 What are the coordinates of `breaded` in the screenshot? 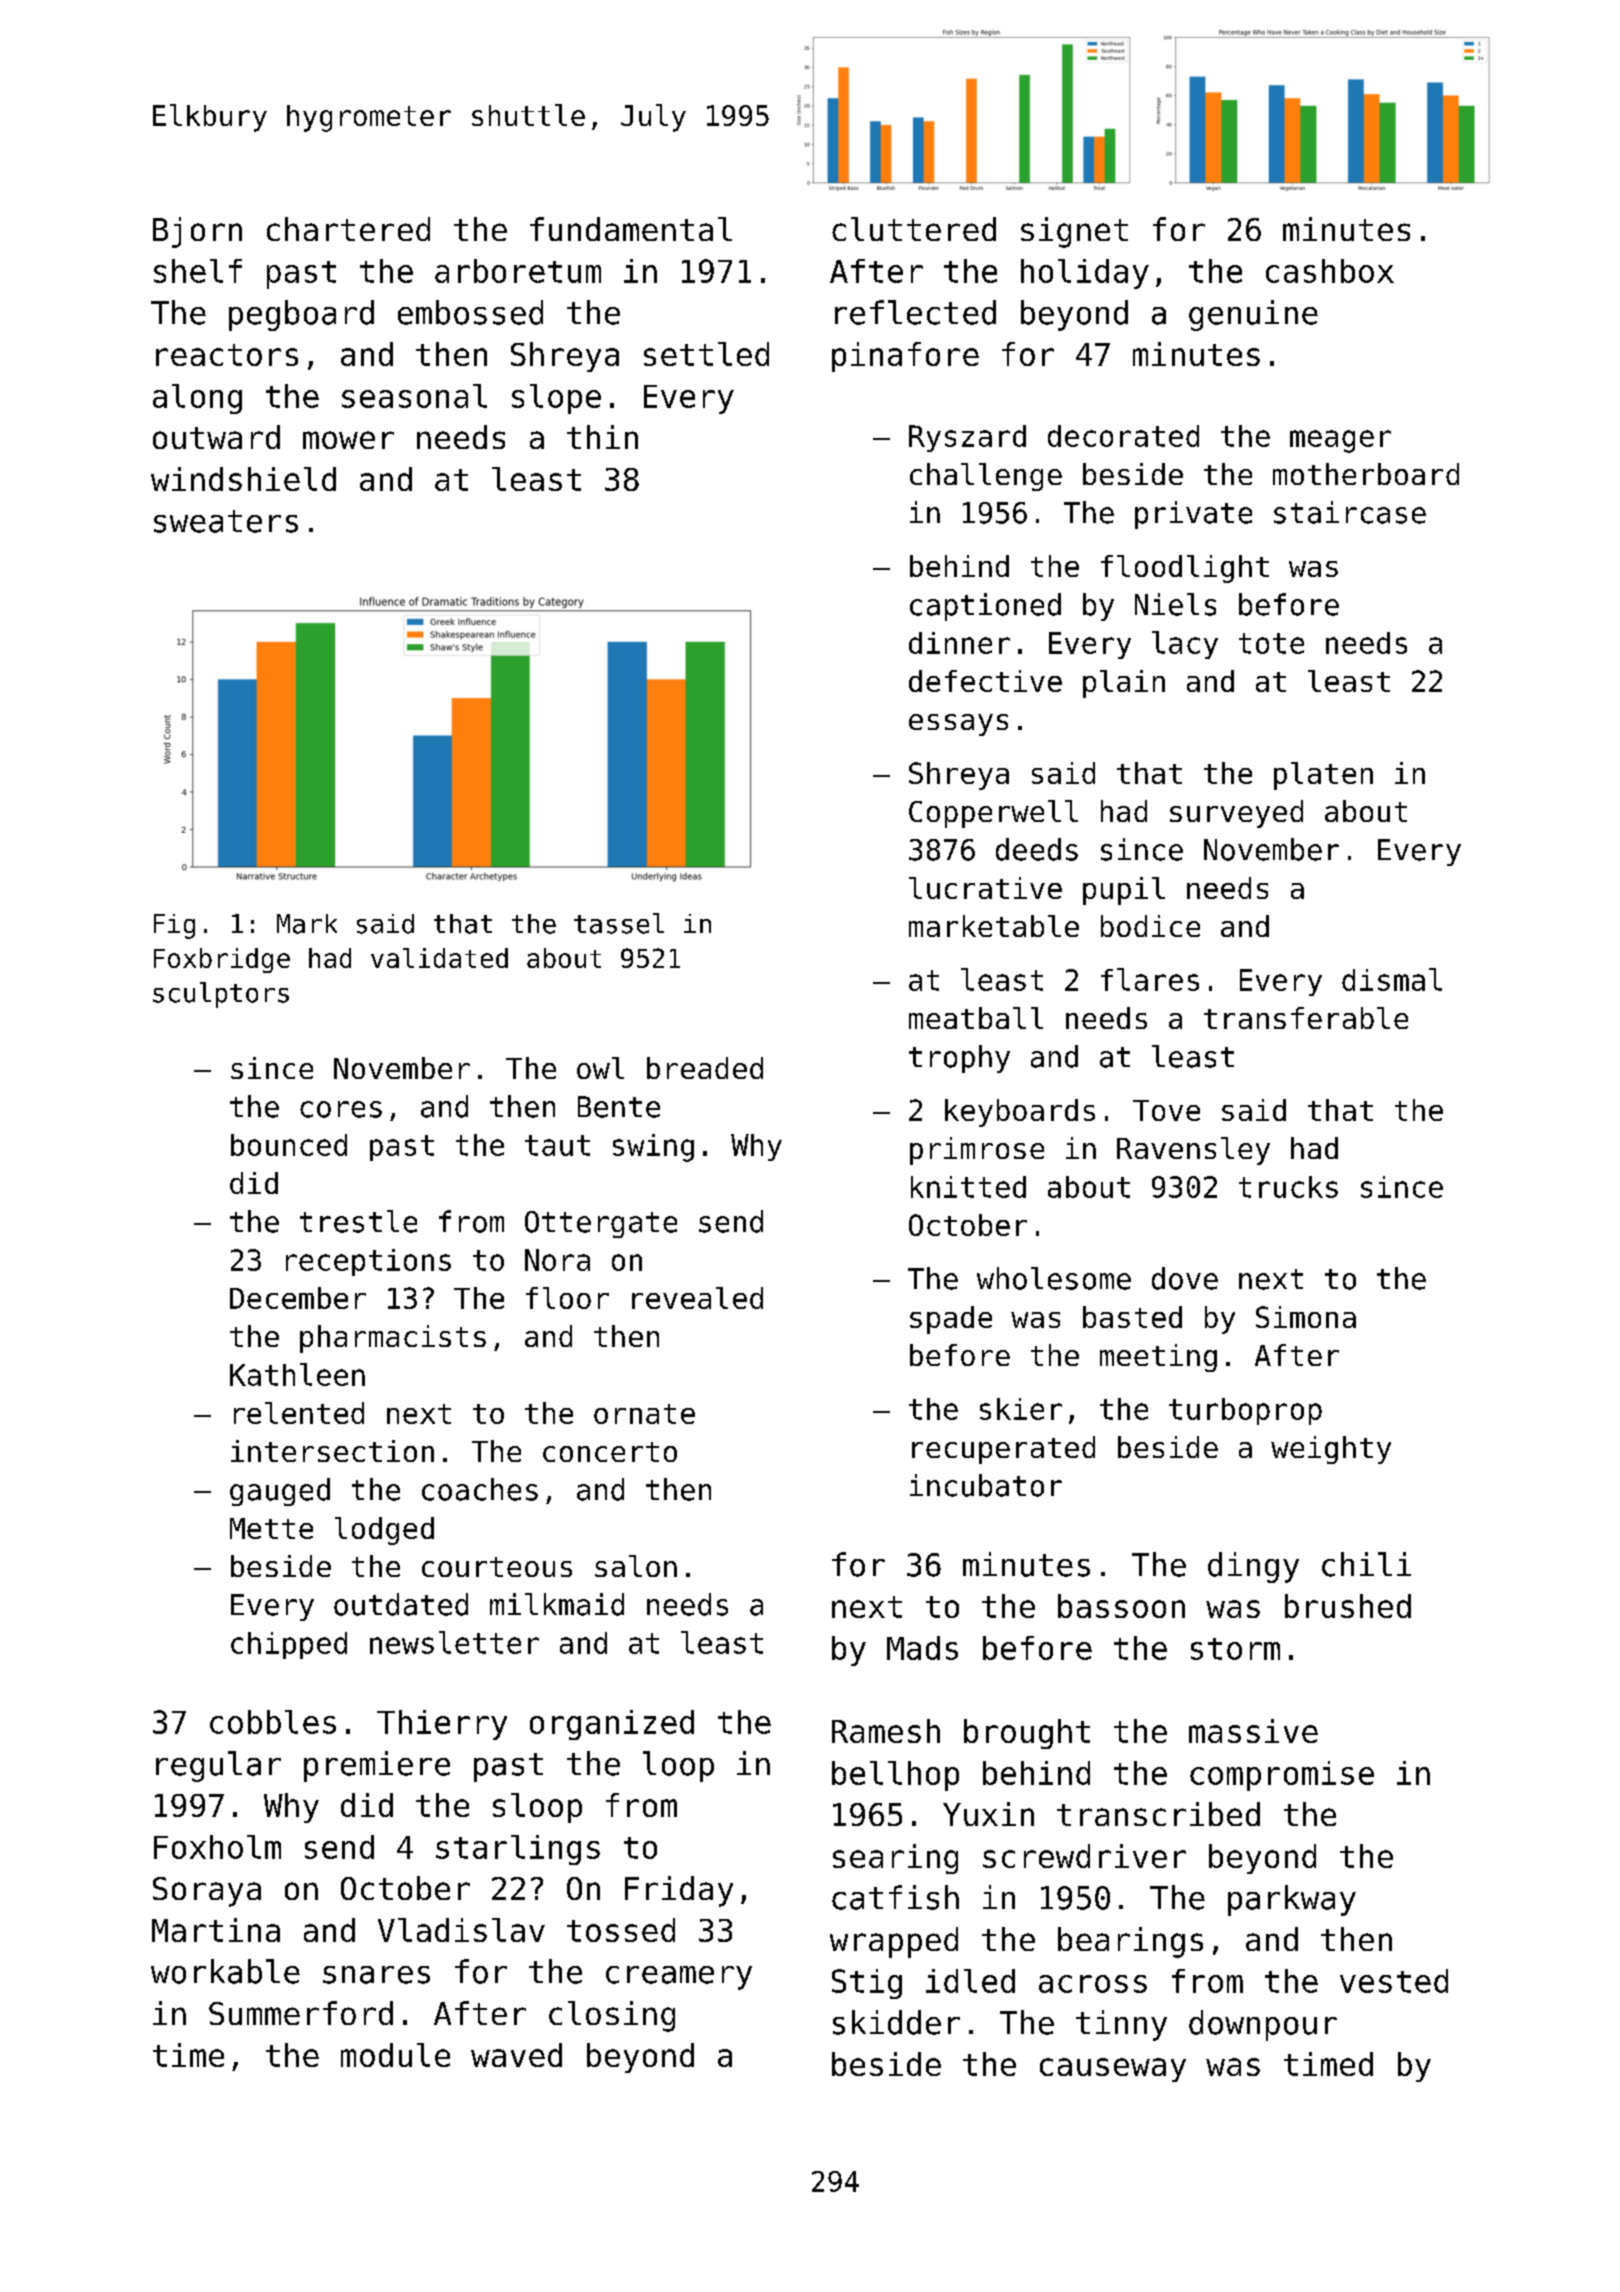 It's located at (705, 1068).
